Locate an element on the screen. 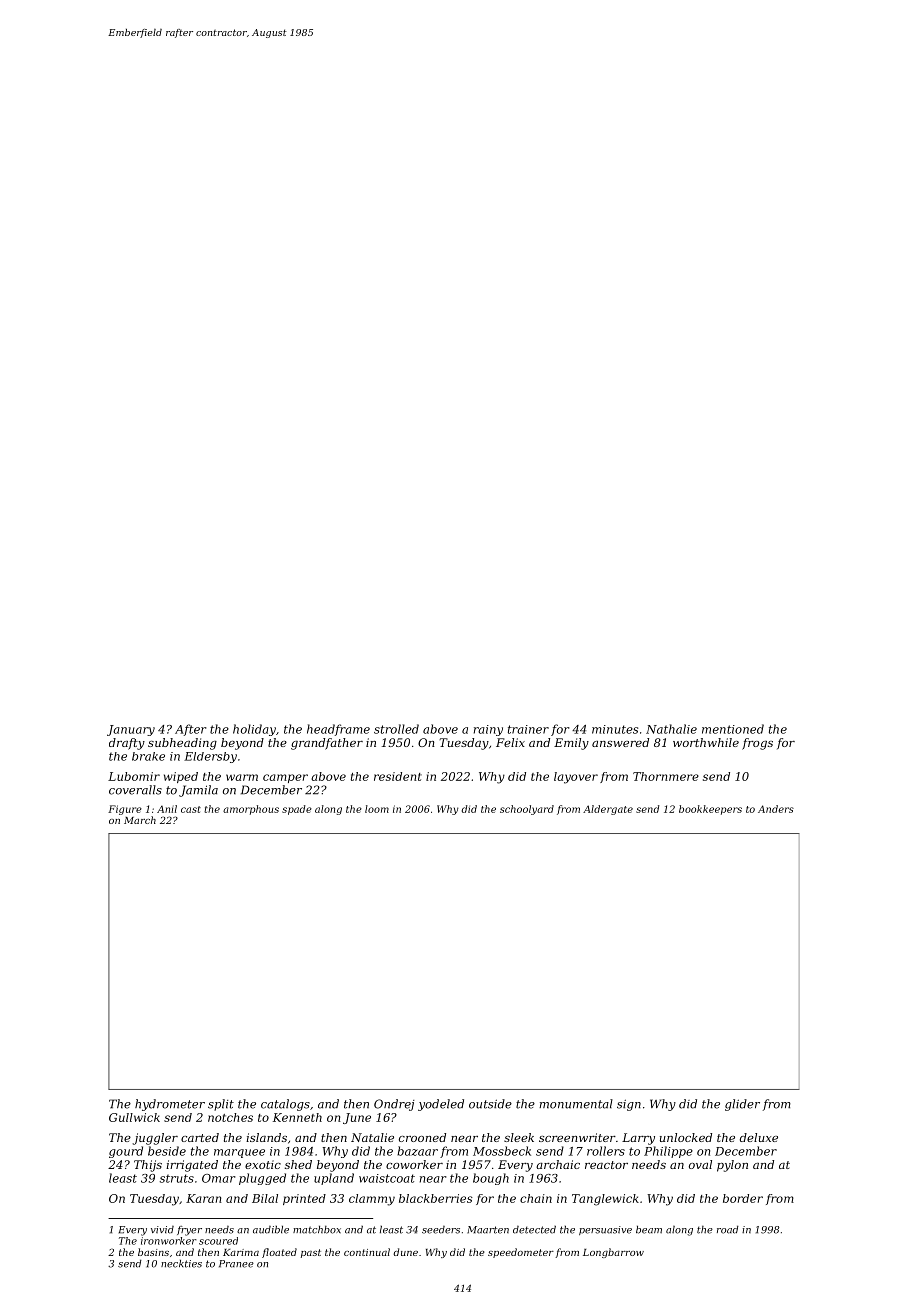 The image size is (908, 1316). schoolyard is located at coordinates (527, 810).
